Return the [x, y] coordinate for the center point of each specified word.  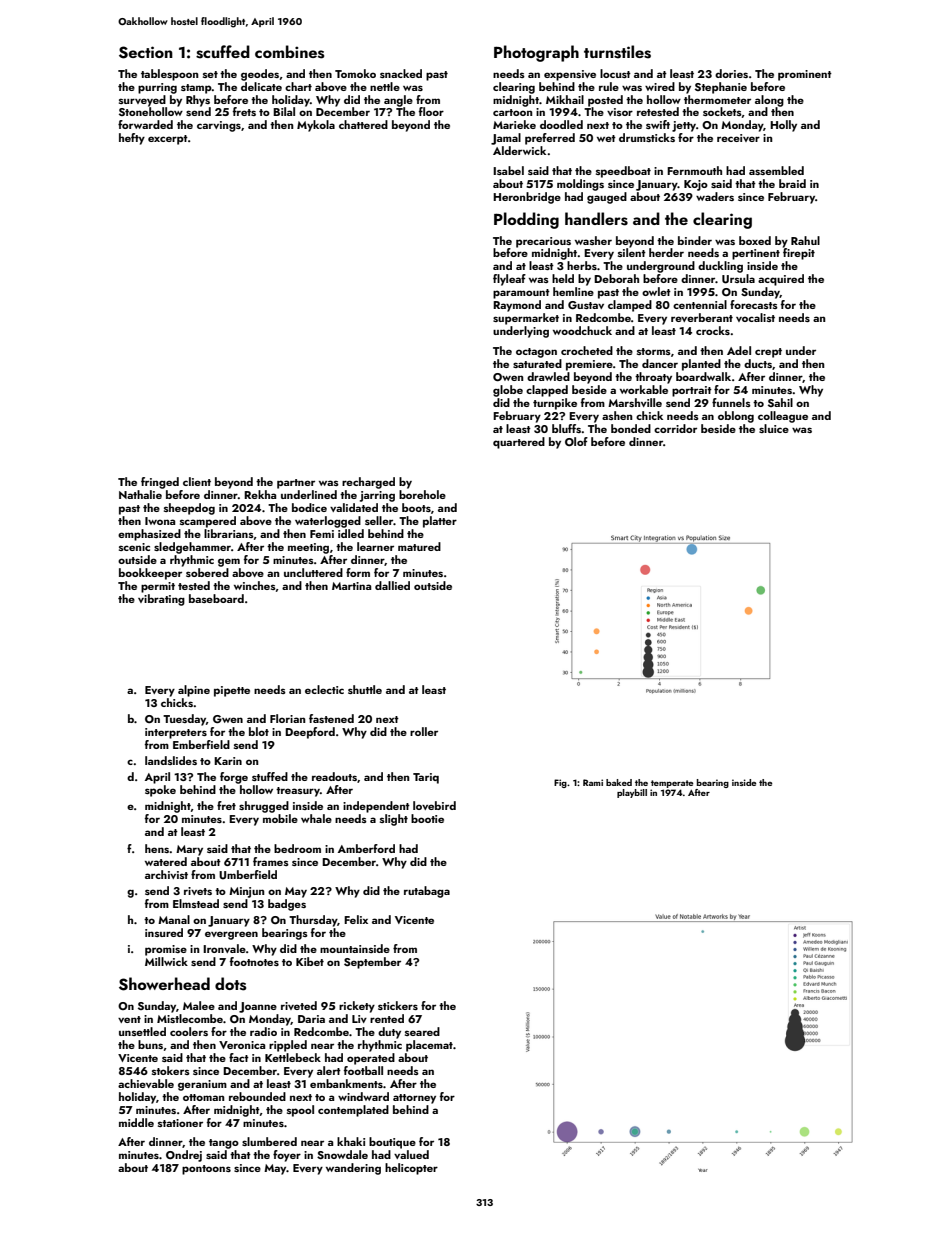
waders [715, 196]
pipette [232, 691]
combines [289, 52]
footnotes [254, 961]
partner [296, 484]
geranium [202, 1085]
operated [371, 1059]
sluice [774, 428]
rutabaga [427, 892]
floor [431, 111]
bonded [631, 428]
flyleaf [509, 280]
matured [419, 546]
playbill [632, 793]
